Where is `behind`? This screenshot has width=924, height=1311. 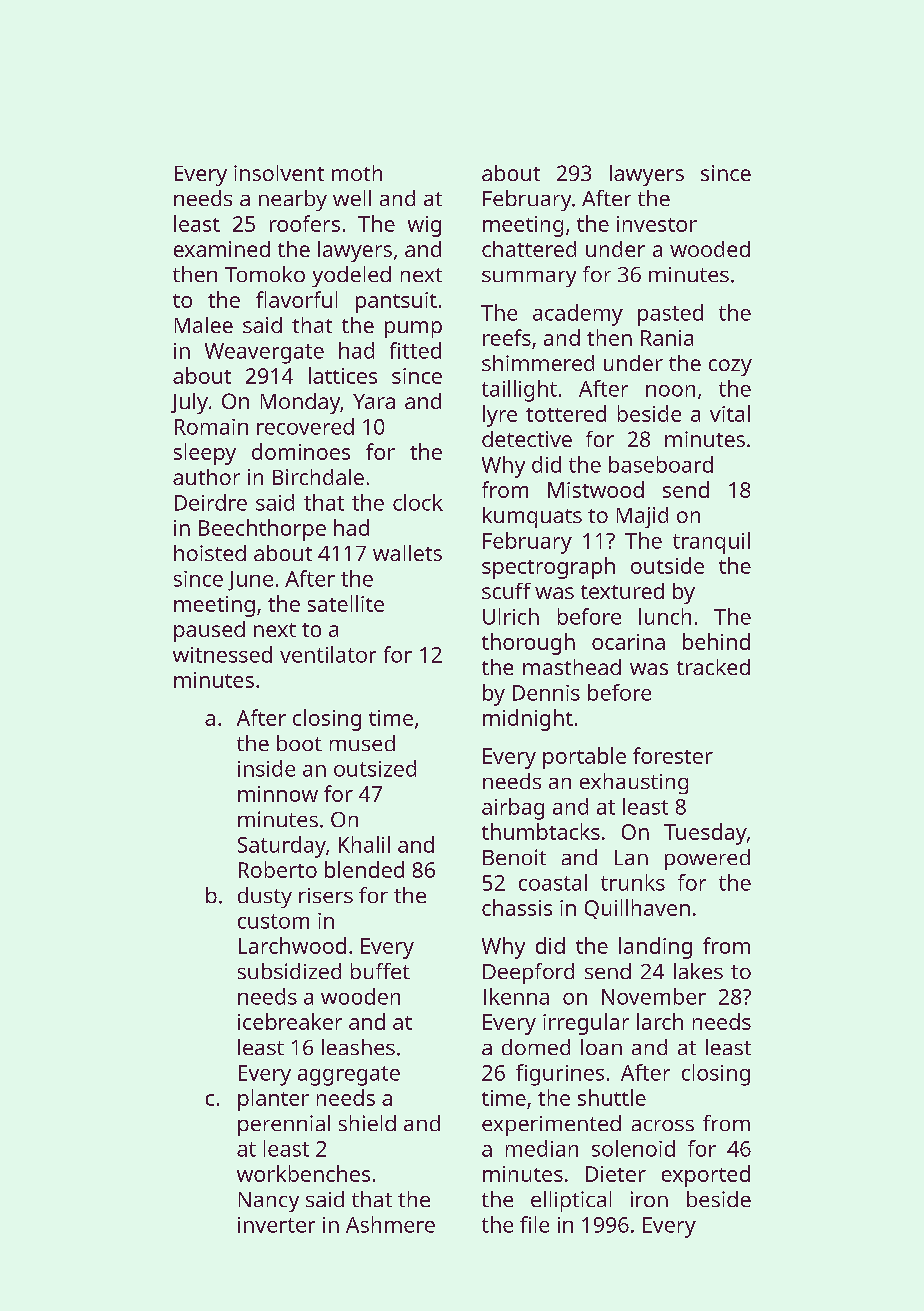
behind is located at coordinates (716, 641).
